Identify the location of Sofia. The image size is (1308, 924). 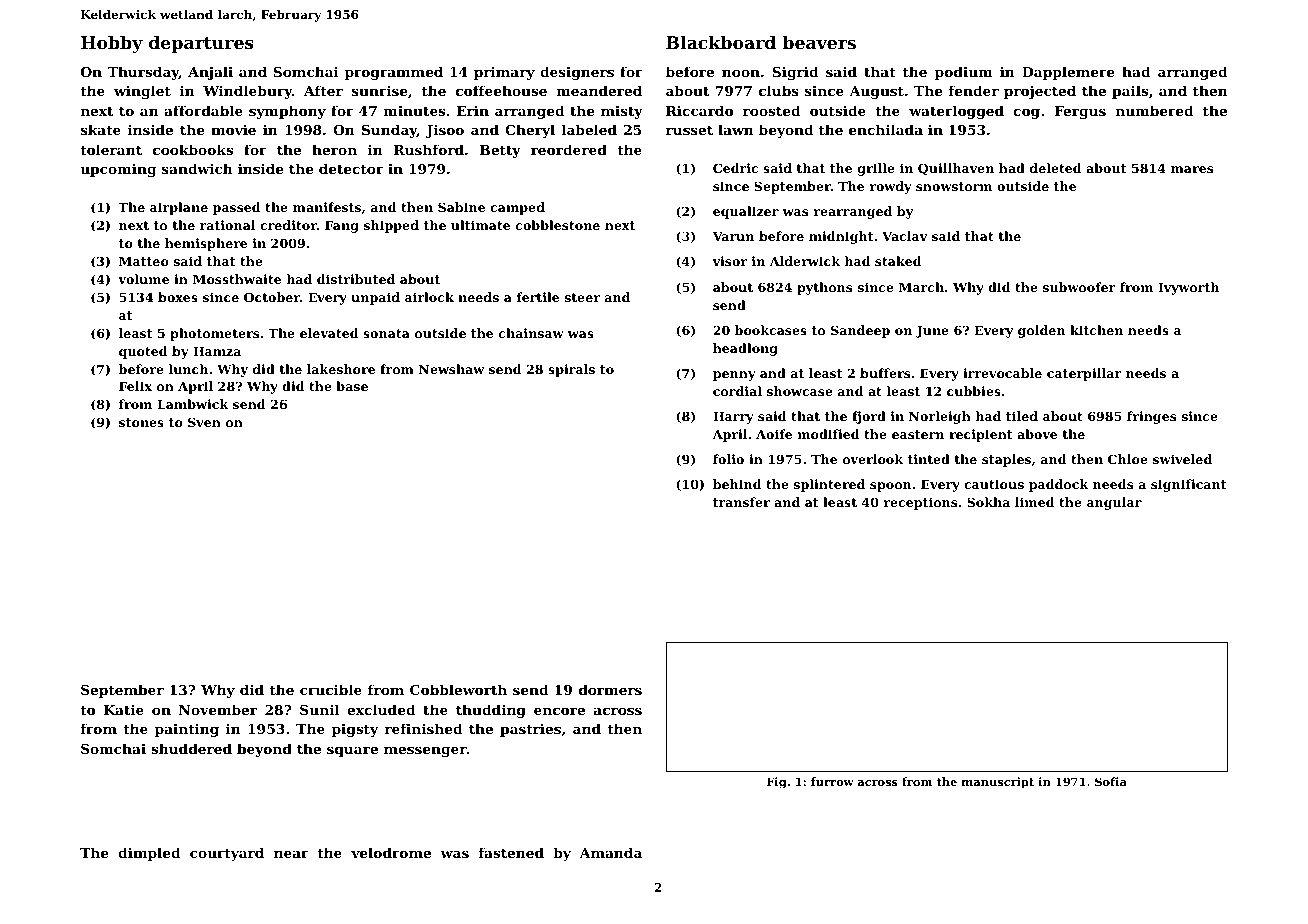
(1111, 781).
